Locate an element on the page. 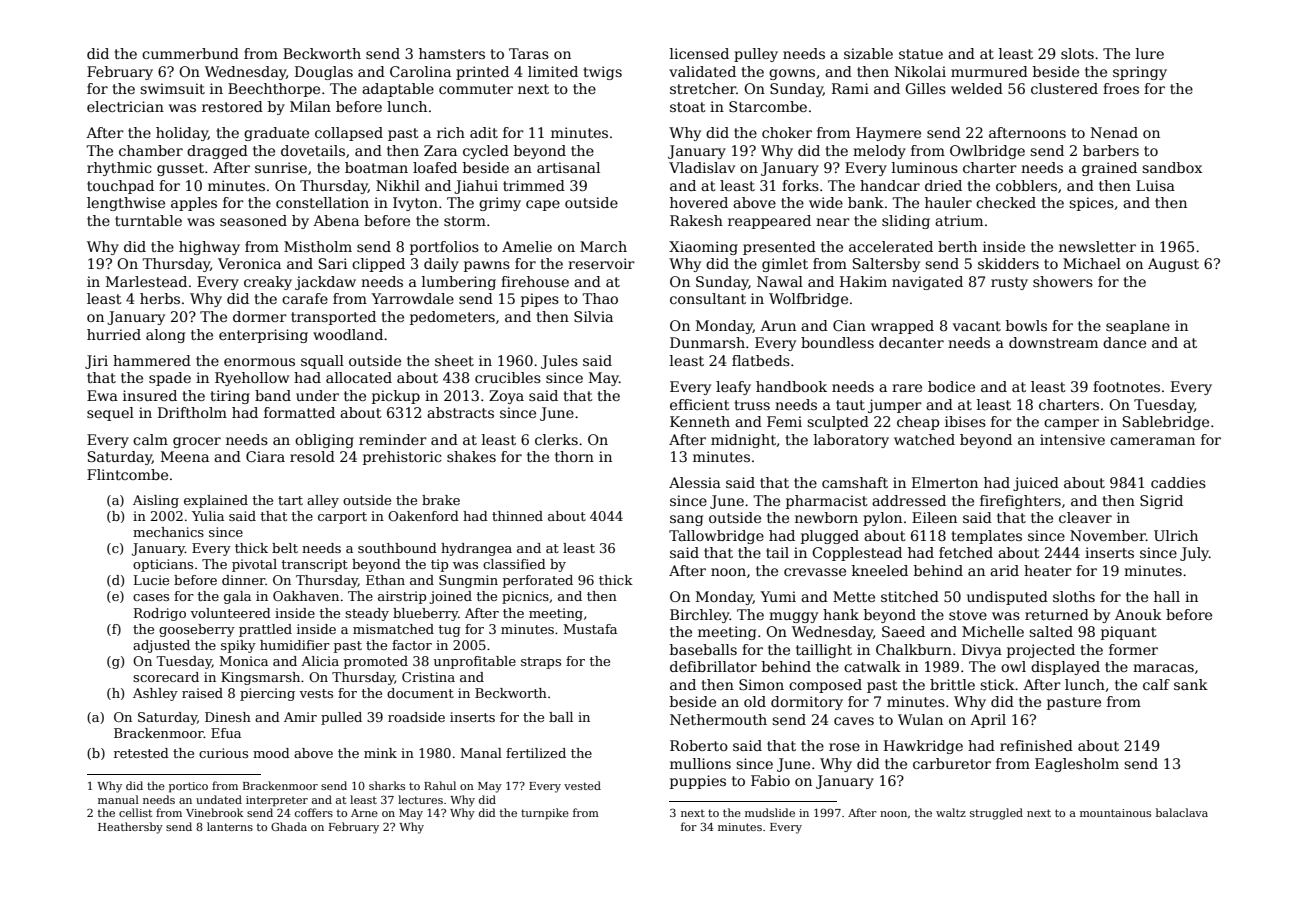 This image has height=924, width=1308. salted is located at coordinates (1051, 631).
